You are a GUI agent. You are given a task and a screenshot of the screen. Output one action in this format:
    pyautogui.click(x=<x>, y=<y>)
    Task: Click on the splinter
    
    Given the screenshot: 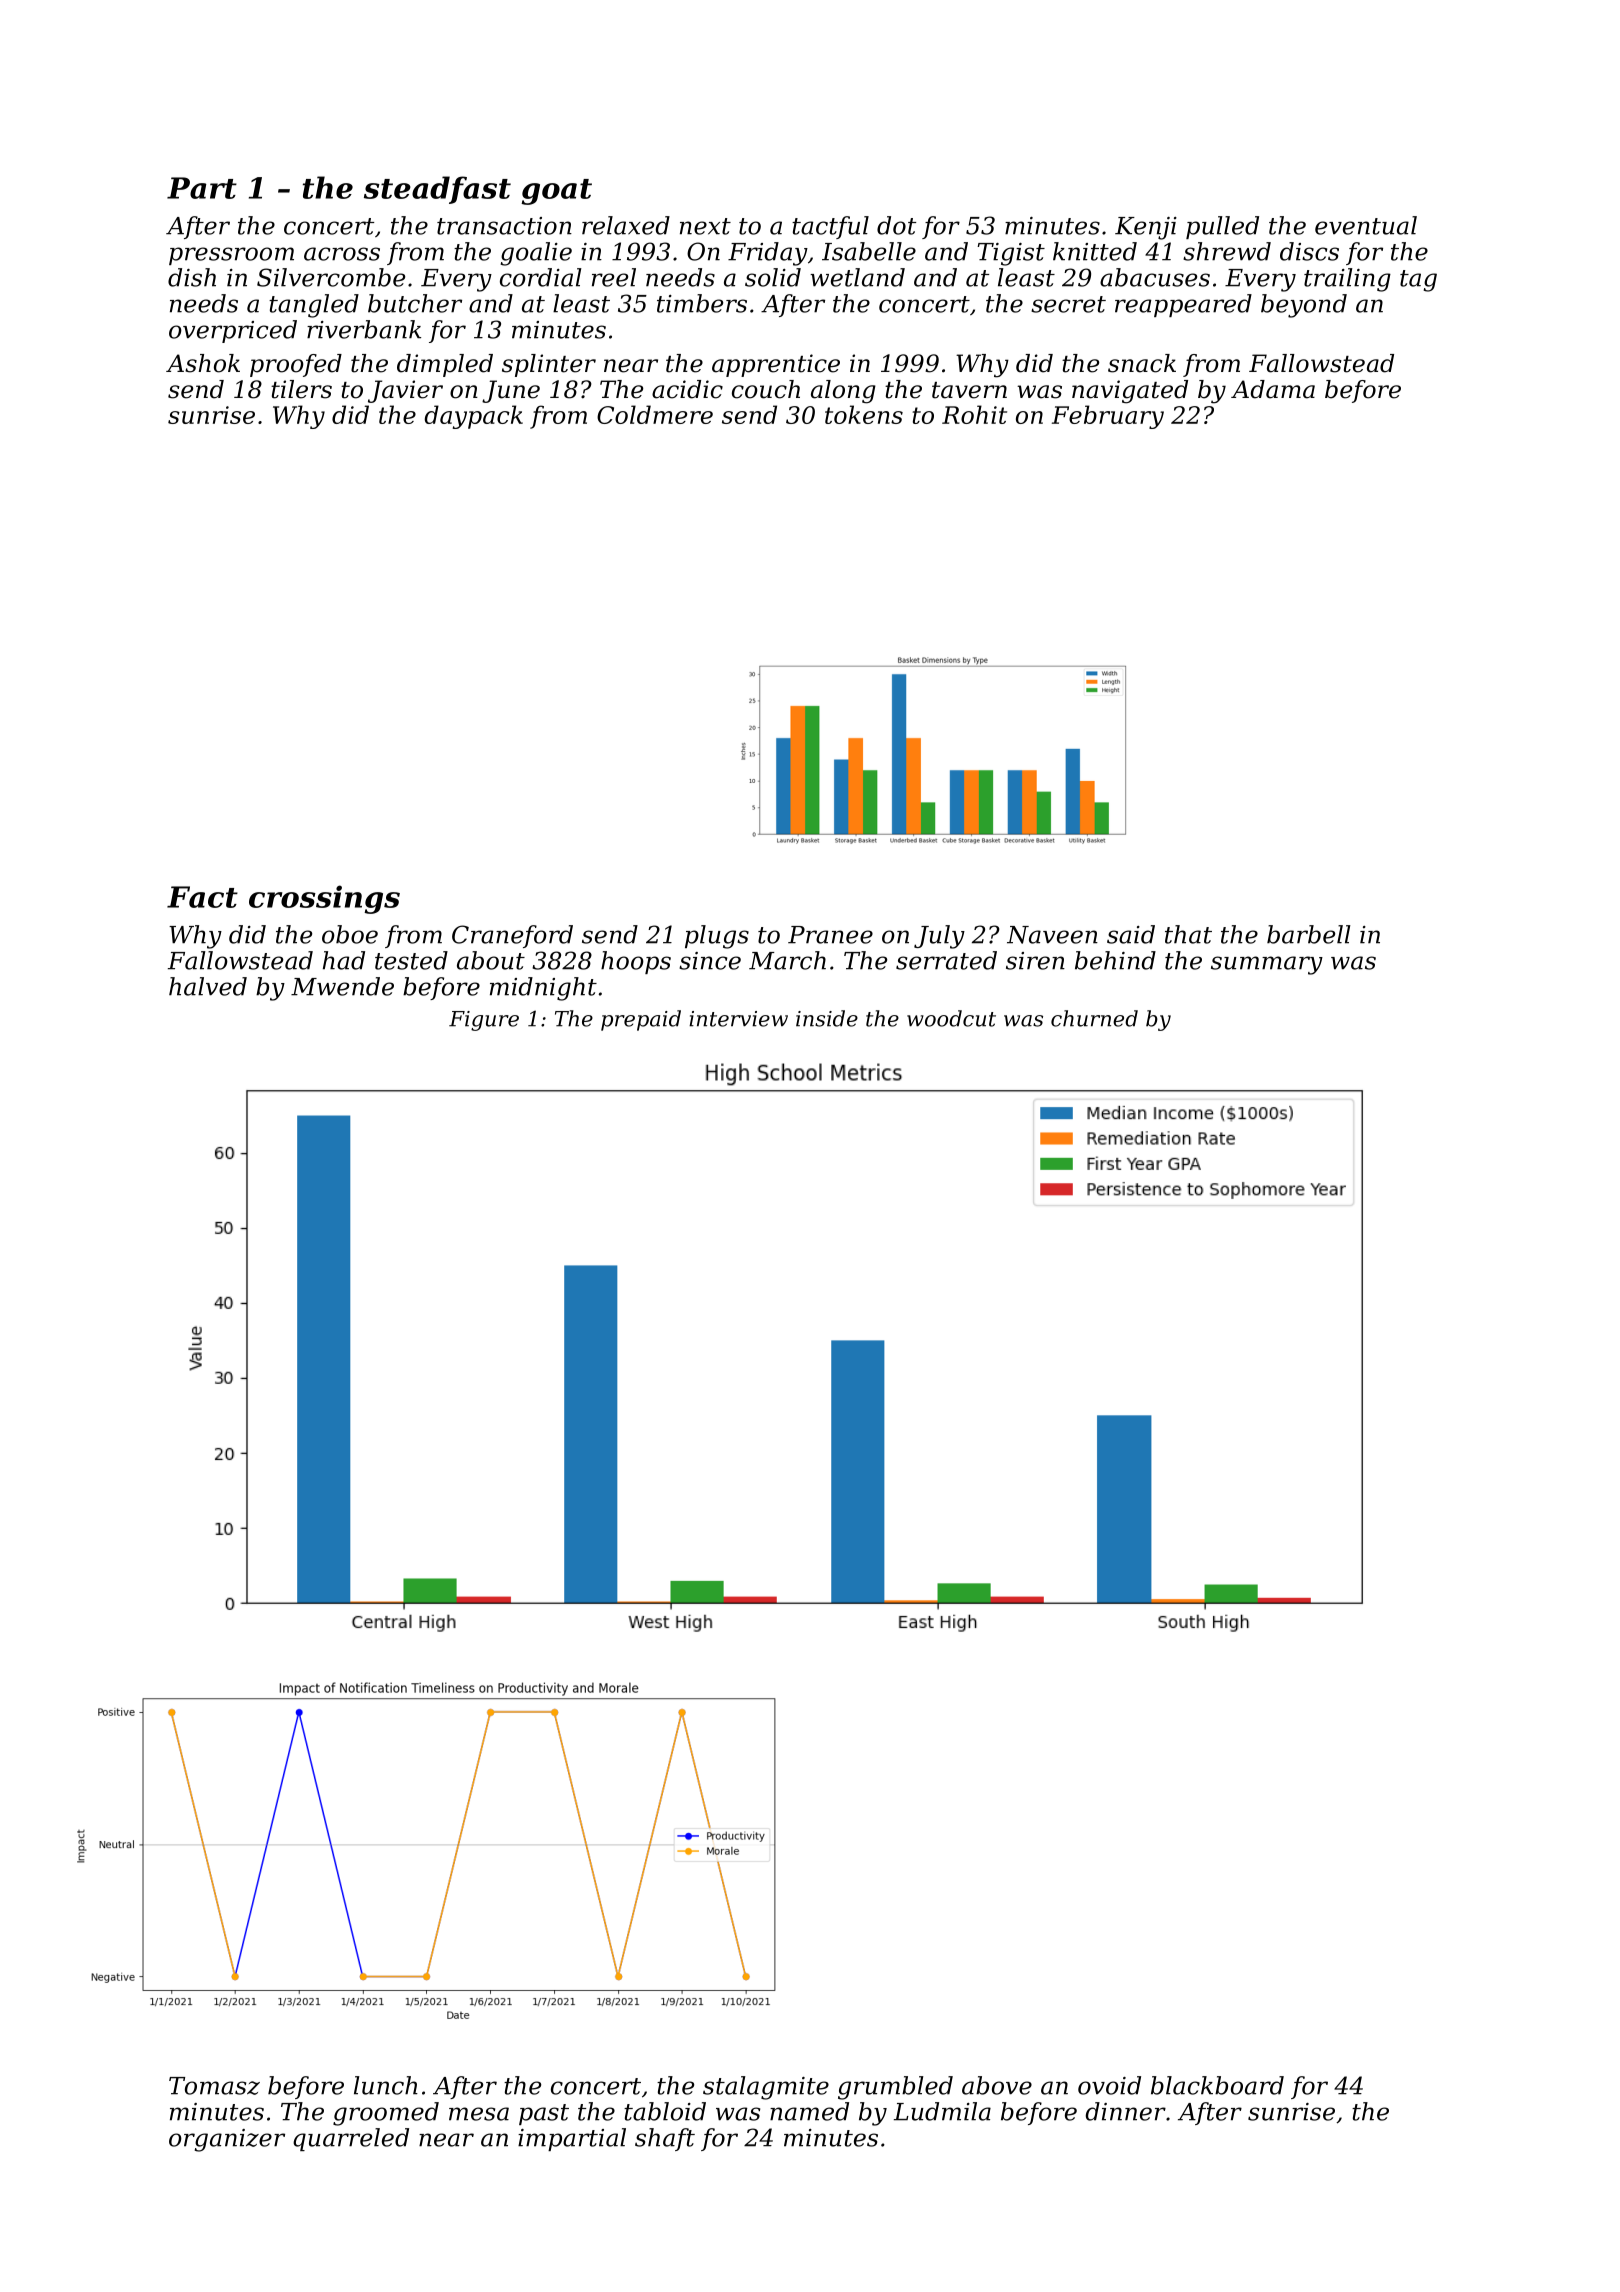 What is the action you would take?
    pyautogui.click(x=549, y=365)
